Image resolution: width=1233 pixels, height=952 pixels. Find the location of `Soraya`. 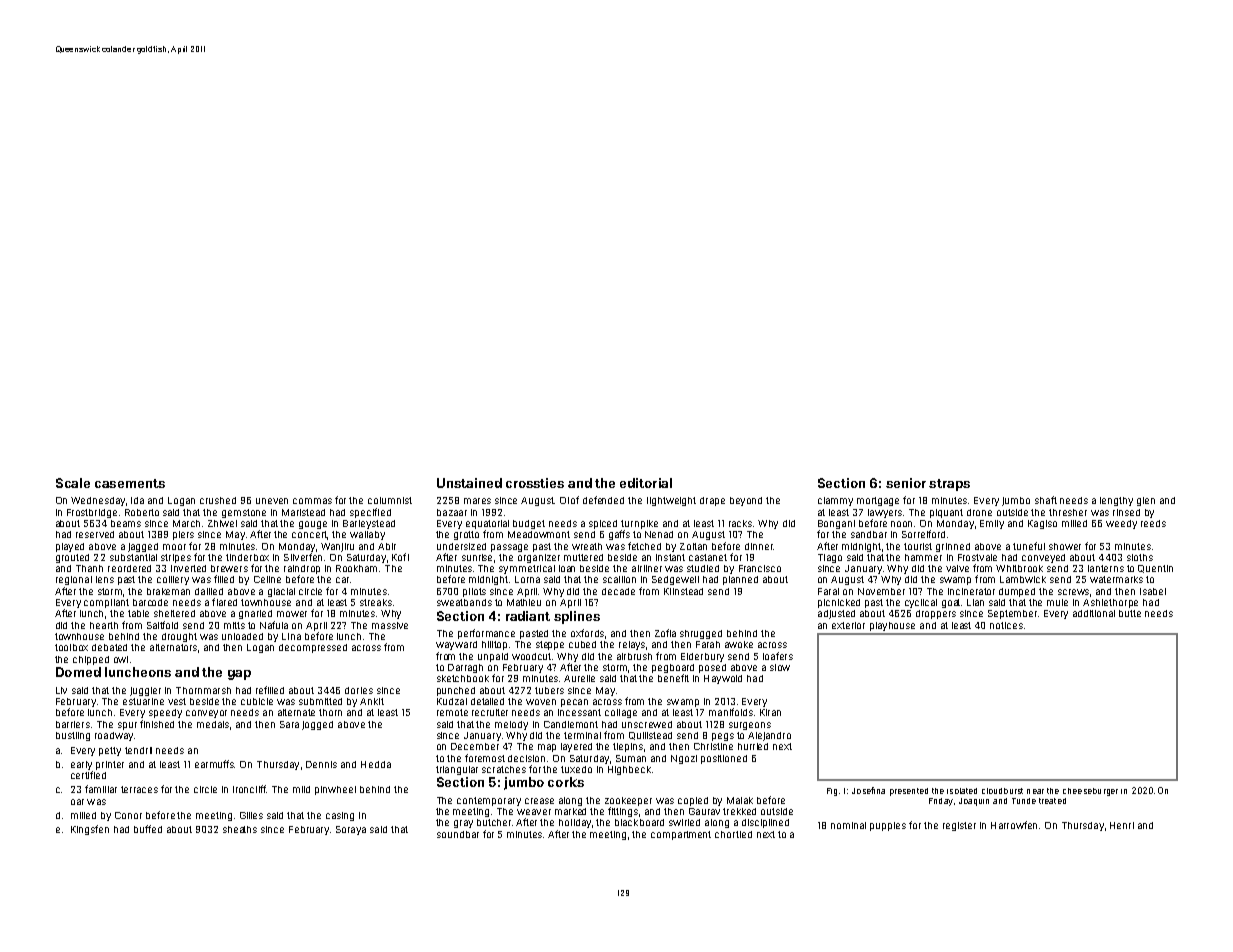

Soraya is located at coordinates (351, 830).
